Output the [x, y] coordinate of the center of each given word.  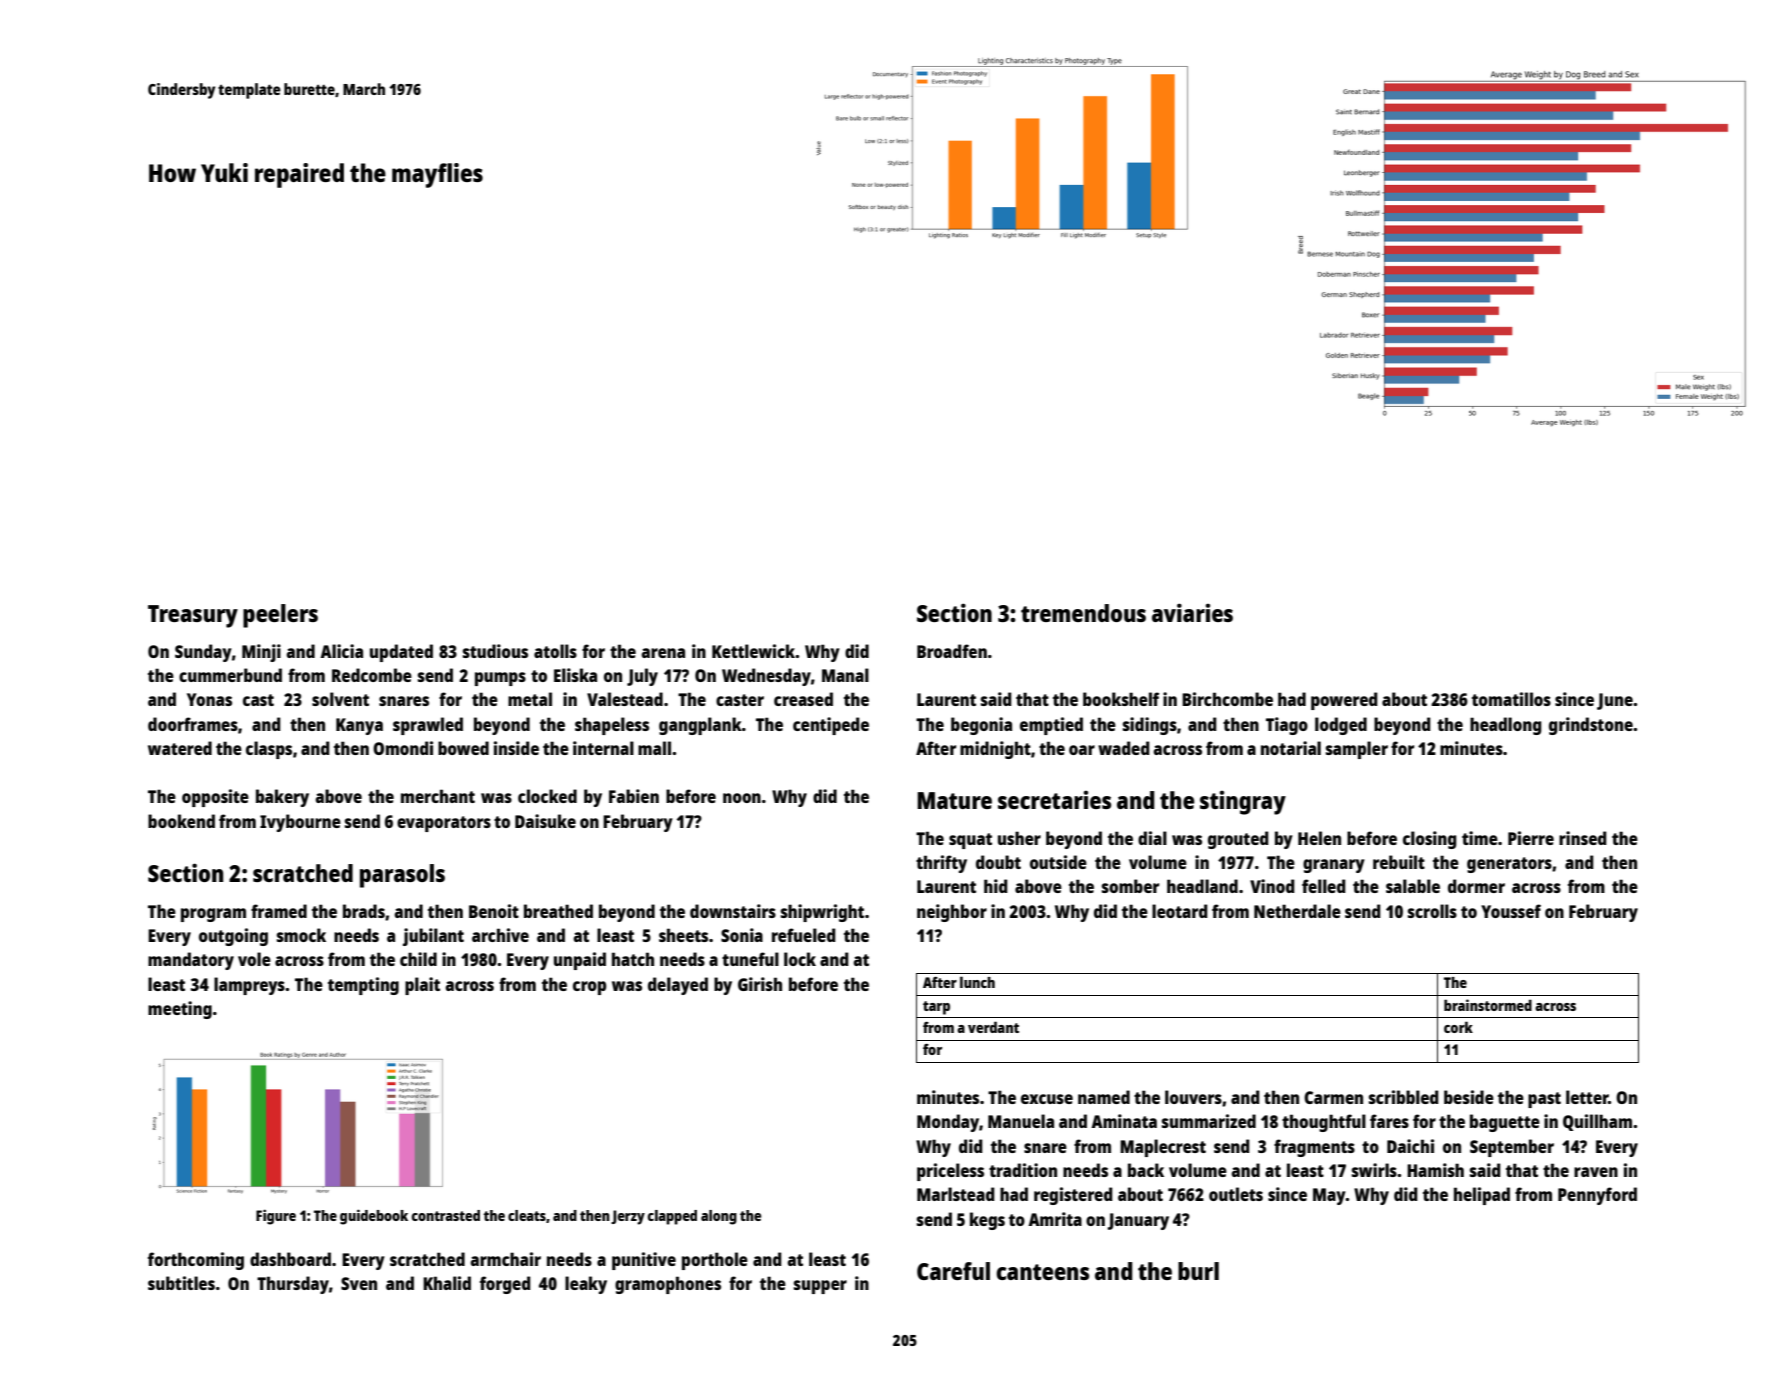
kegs [987, 1221]
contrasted [446, 1215]
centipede [831, 726]
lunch [977, 982]
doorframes [193, 724]
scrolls [1432, 911]
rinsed [1583, 838]
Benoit [494, 911]
